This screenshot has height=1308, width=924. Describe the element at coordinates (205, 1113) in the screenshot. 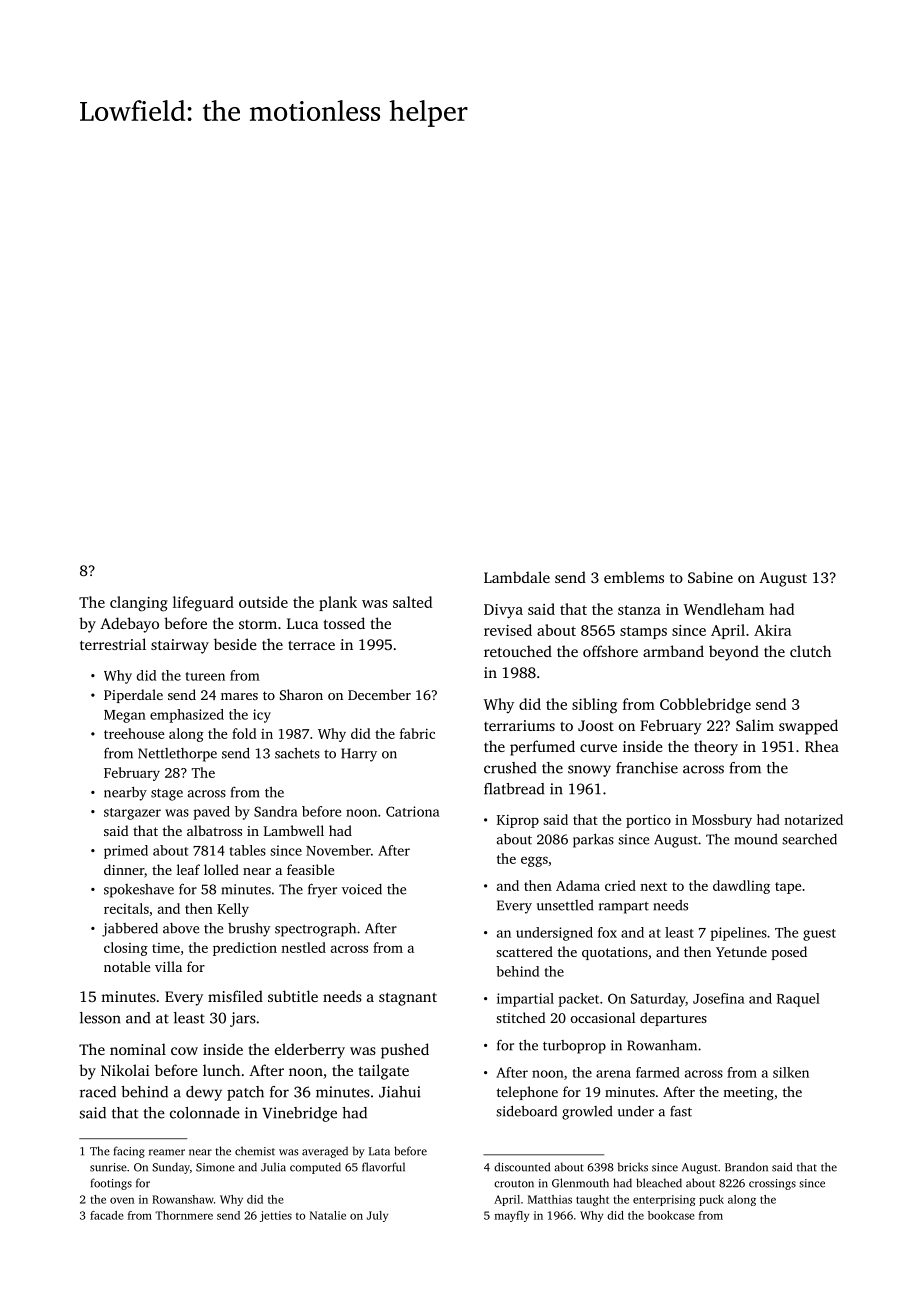

I see `colonnade` at that location.
